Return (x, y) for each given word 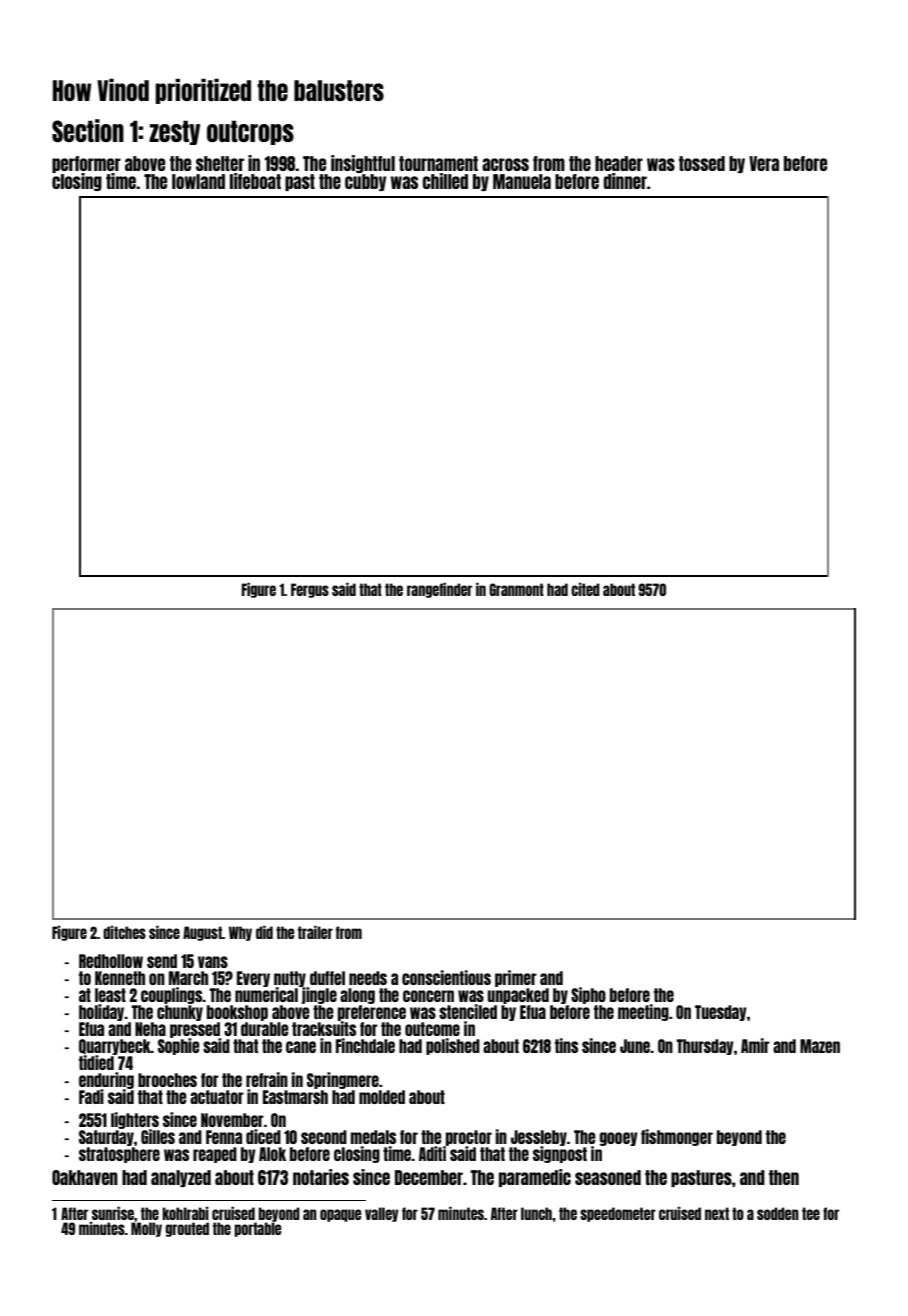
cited (585, 589)
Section (88, 130)
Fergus (310, 590)
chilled (445, 181)
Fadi (91, 1096)
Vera (764, 163)
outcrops (250, 132)
